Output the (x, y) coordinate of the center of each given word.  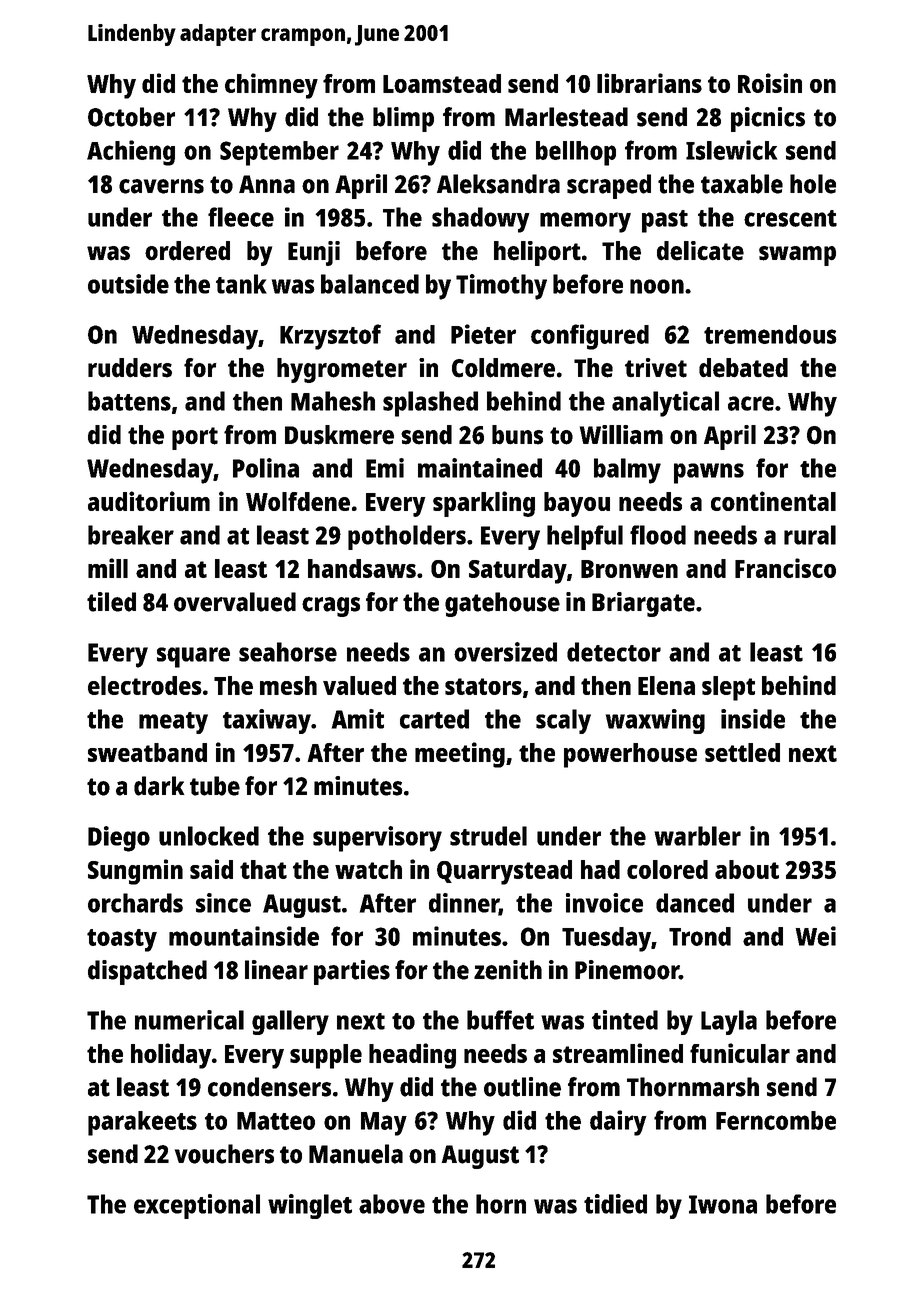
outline (522, 1087)
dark (159, 786)
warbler (697, 836)
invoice (604, 903)
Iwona (723, 1204)
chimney (271, 86)
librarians (649, 83)
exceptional (197, 1206)
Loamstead (442, 83)
